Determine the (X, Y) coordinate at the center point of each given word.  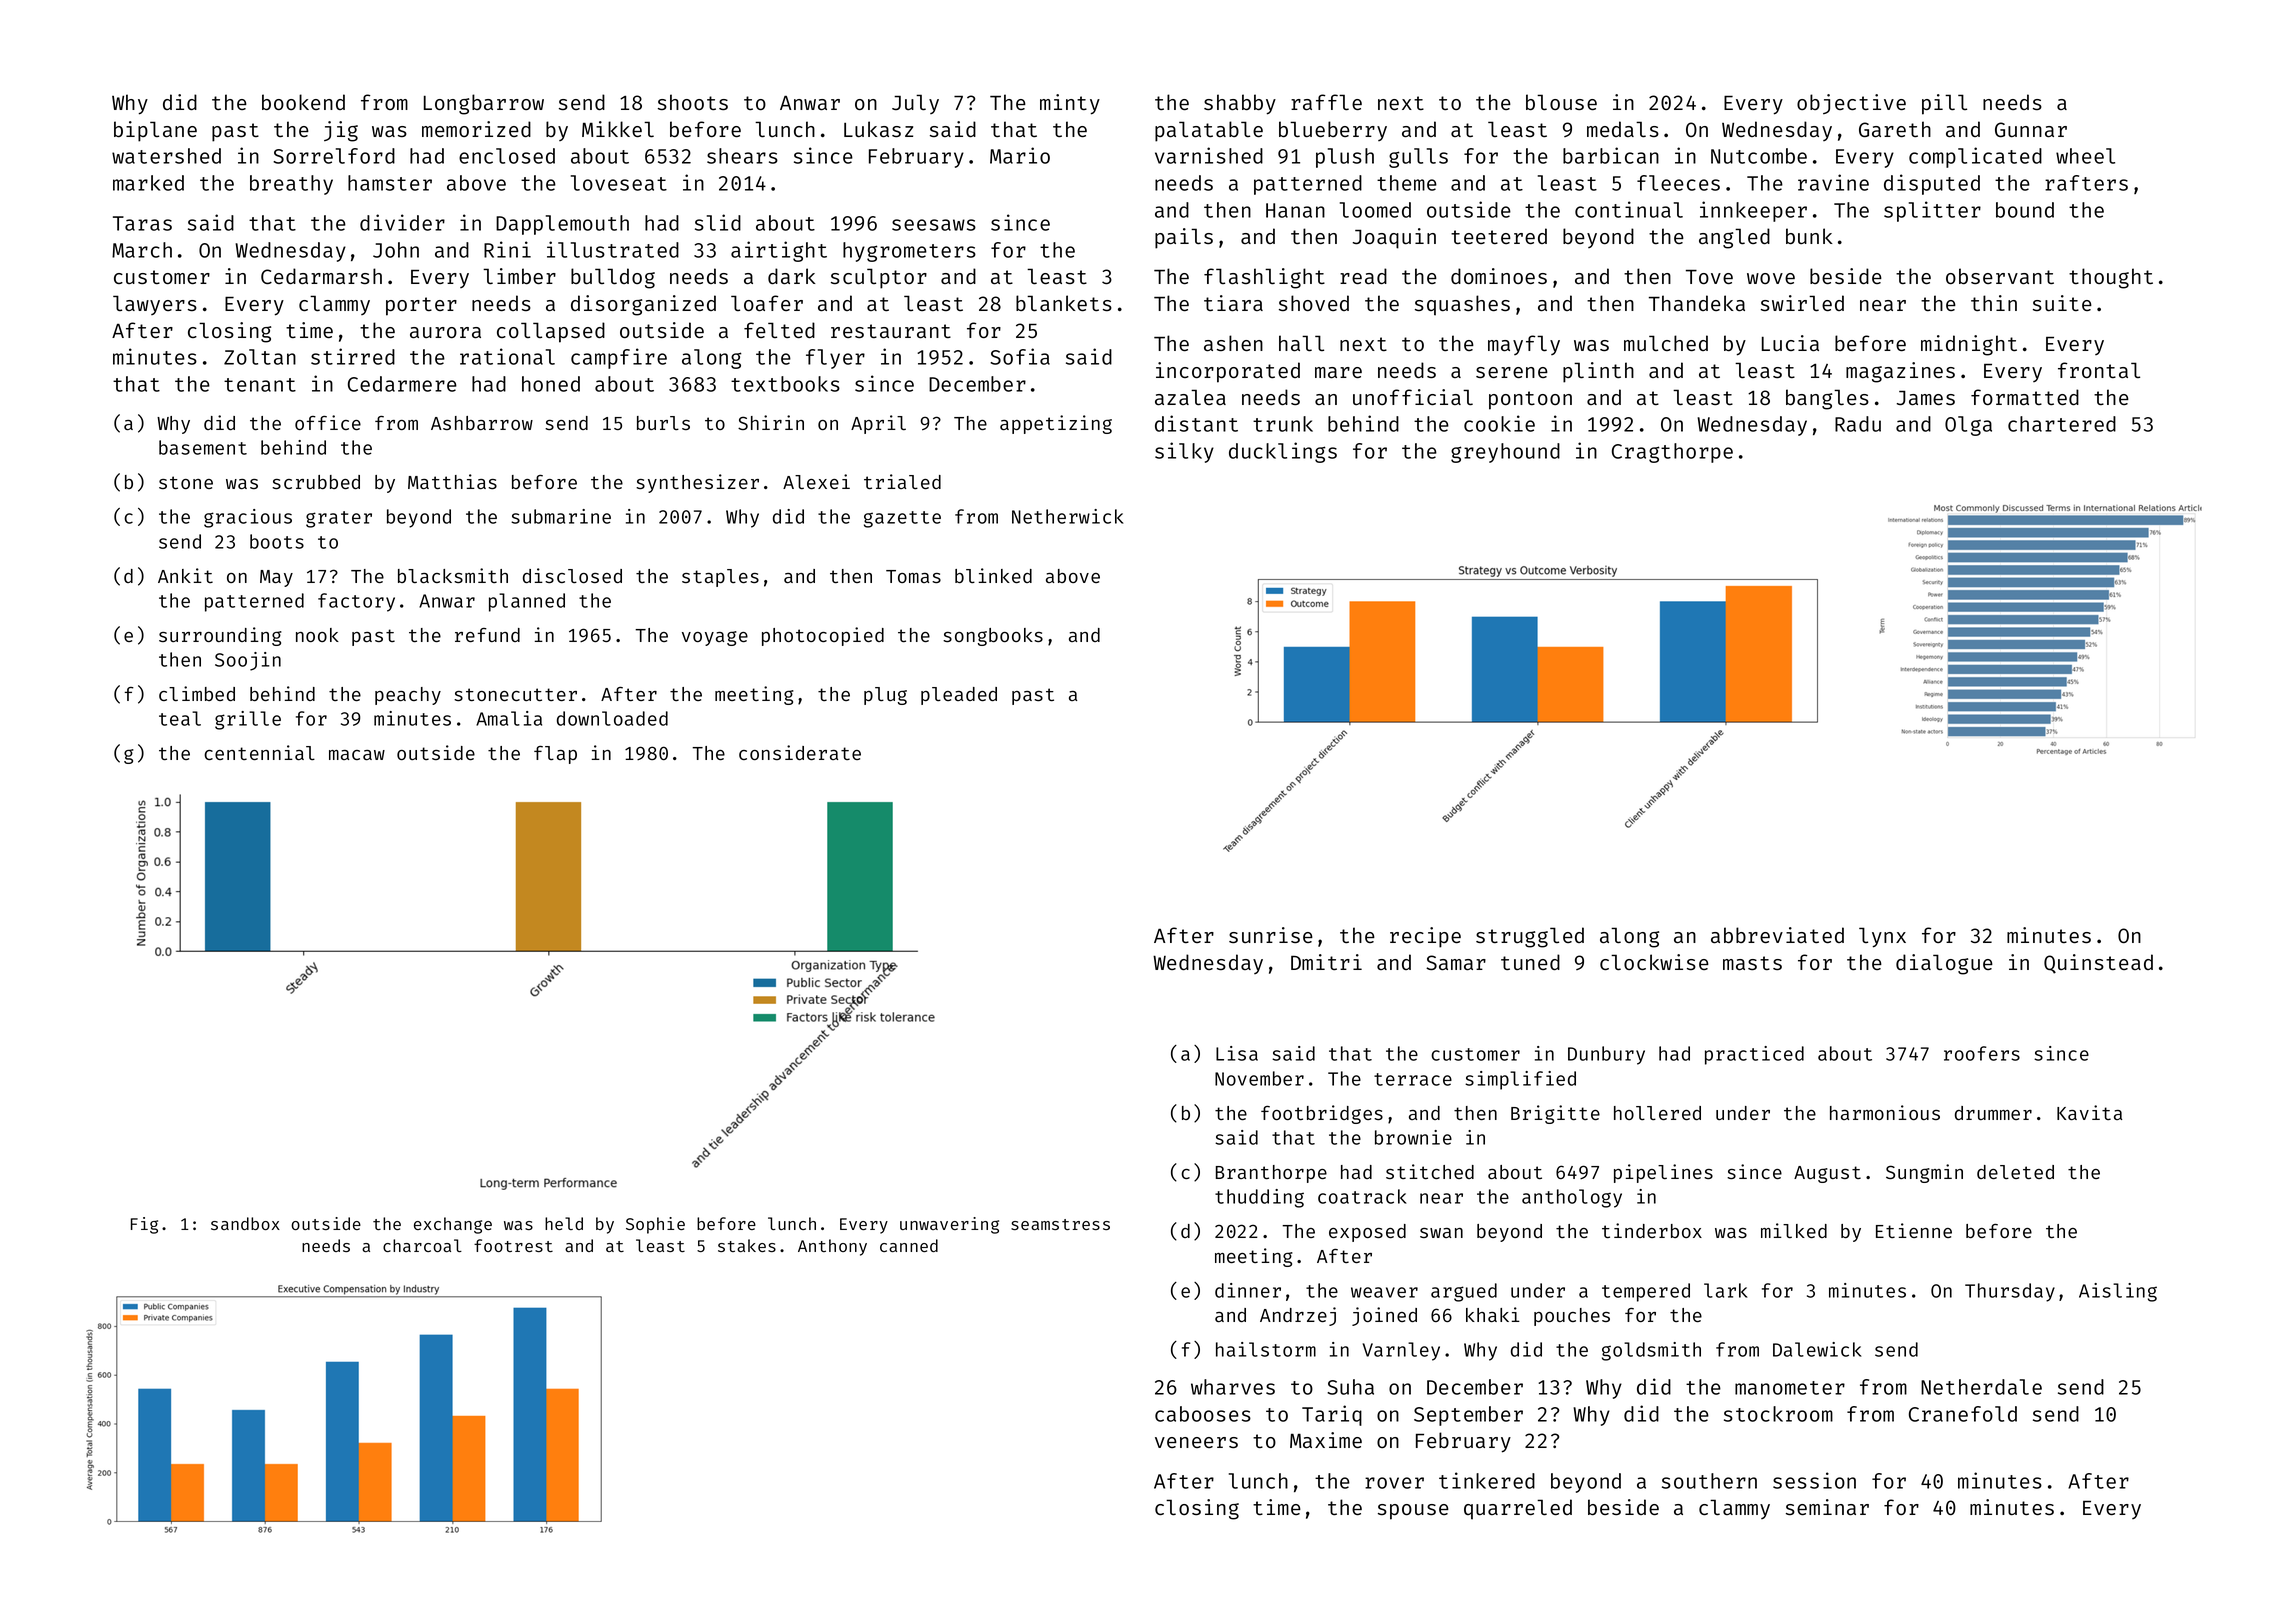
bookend (303, 102)
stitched (1430, 1171)
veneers (1196, 1442)
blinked (993, 575)
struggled (1530, 937)
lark (1726, 1290)
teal (180, 718)
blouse (1561, 102)
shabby (1240, 104)
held (564, 1223)
